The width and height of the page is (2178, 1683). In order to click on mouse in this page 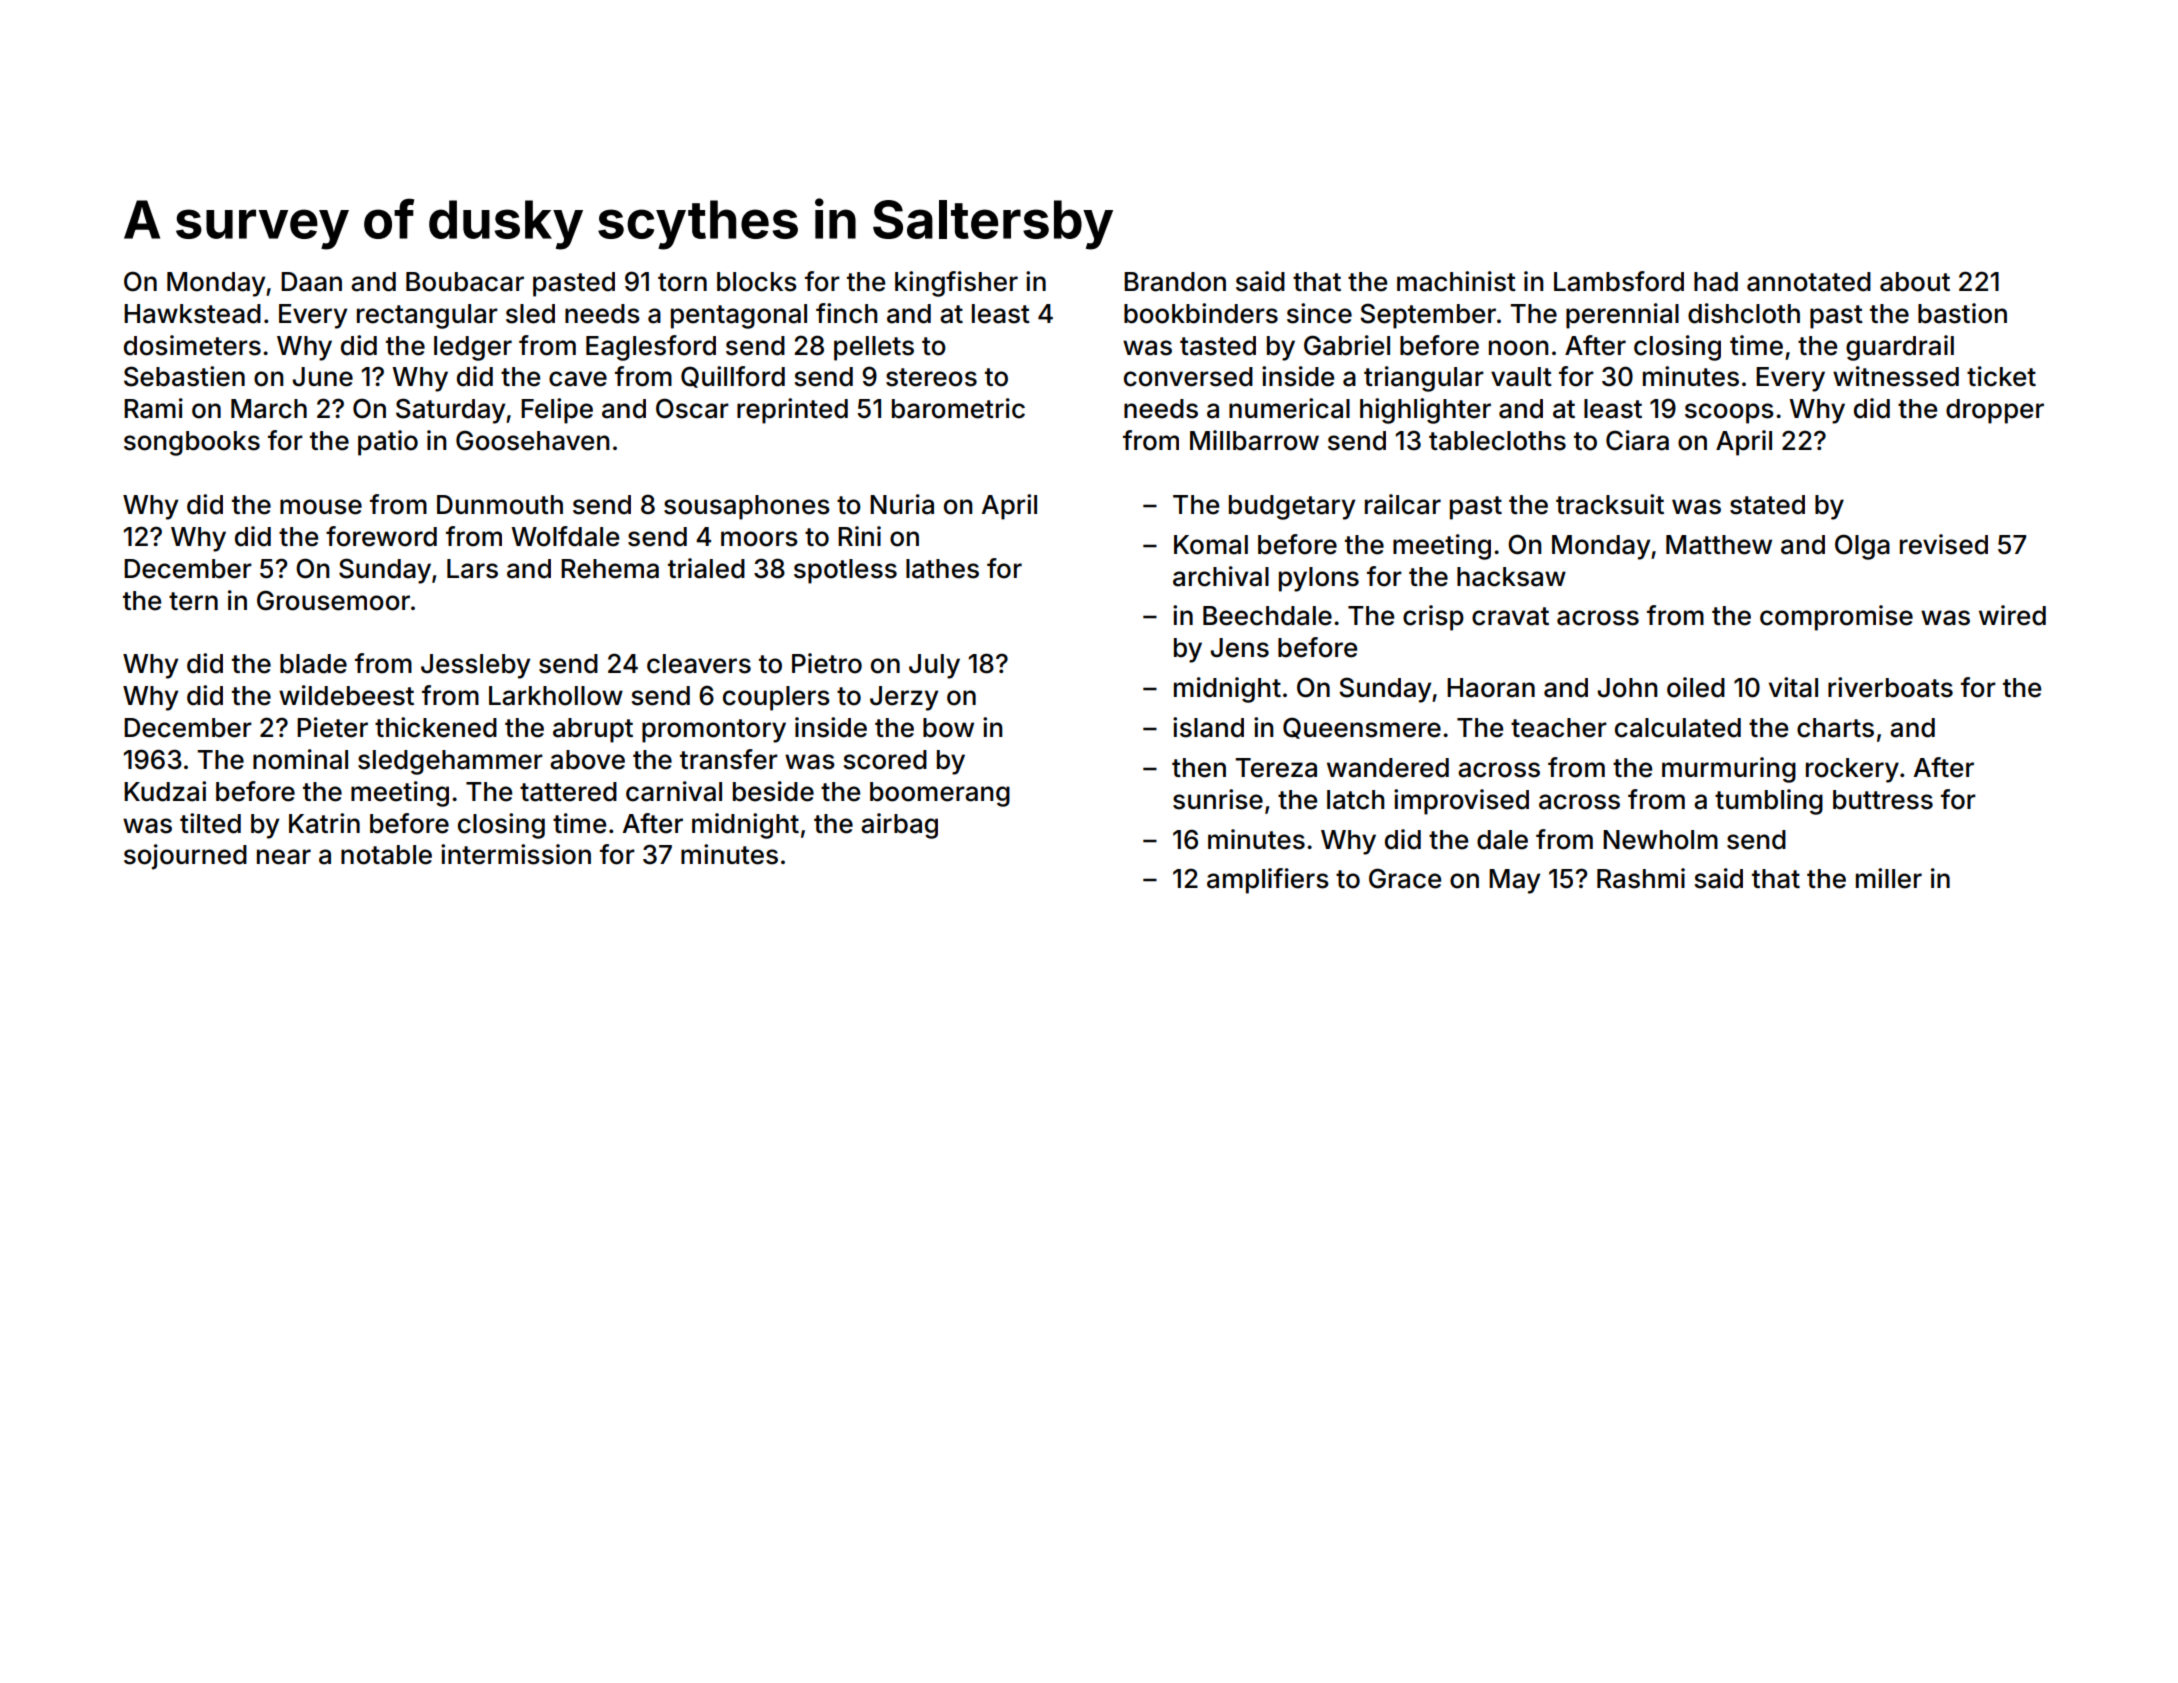, I will do `click(321, 507)`.
